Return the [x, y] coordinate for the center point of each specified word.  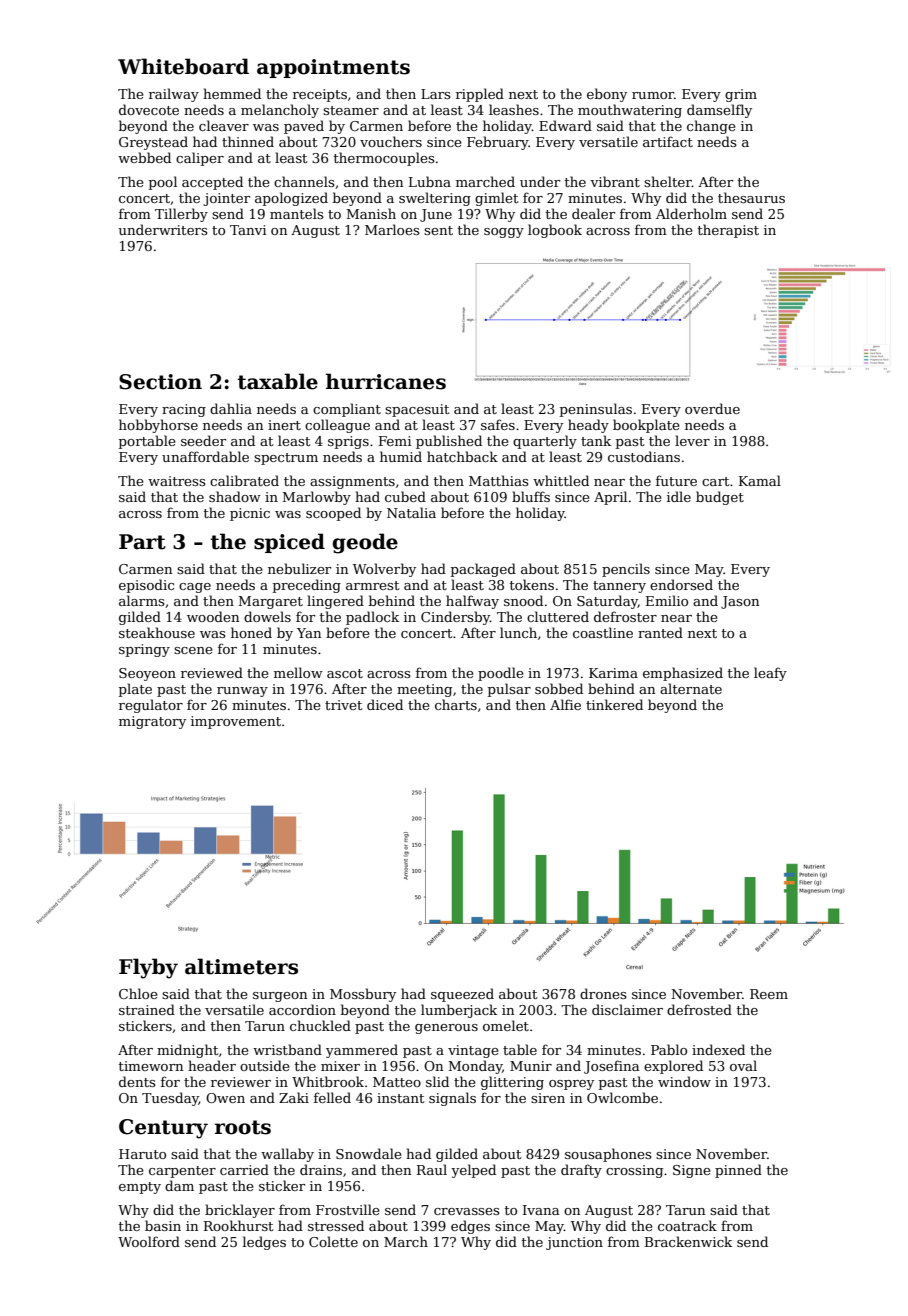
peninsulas [596, 410]
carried [244, 1169]
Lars [436, 94]
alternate [691, 688]
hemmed [232, 93]
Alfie [565, 704]
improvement [236, 722]
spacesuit [417, 410]
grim [741, 95]
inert [284, 425]
